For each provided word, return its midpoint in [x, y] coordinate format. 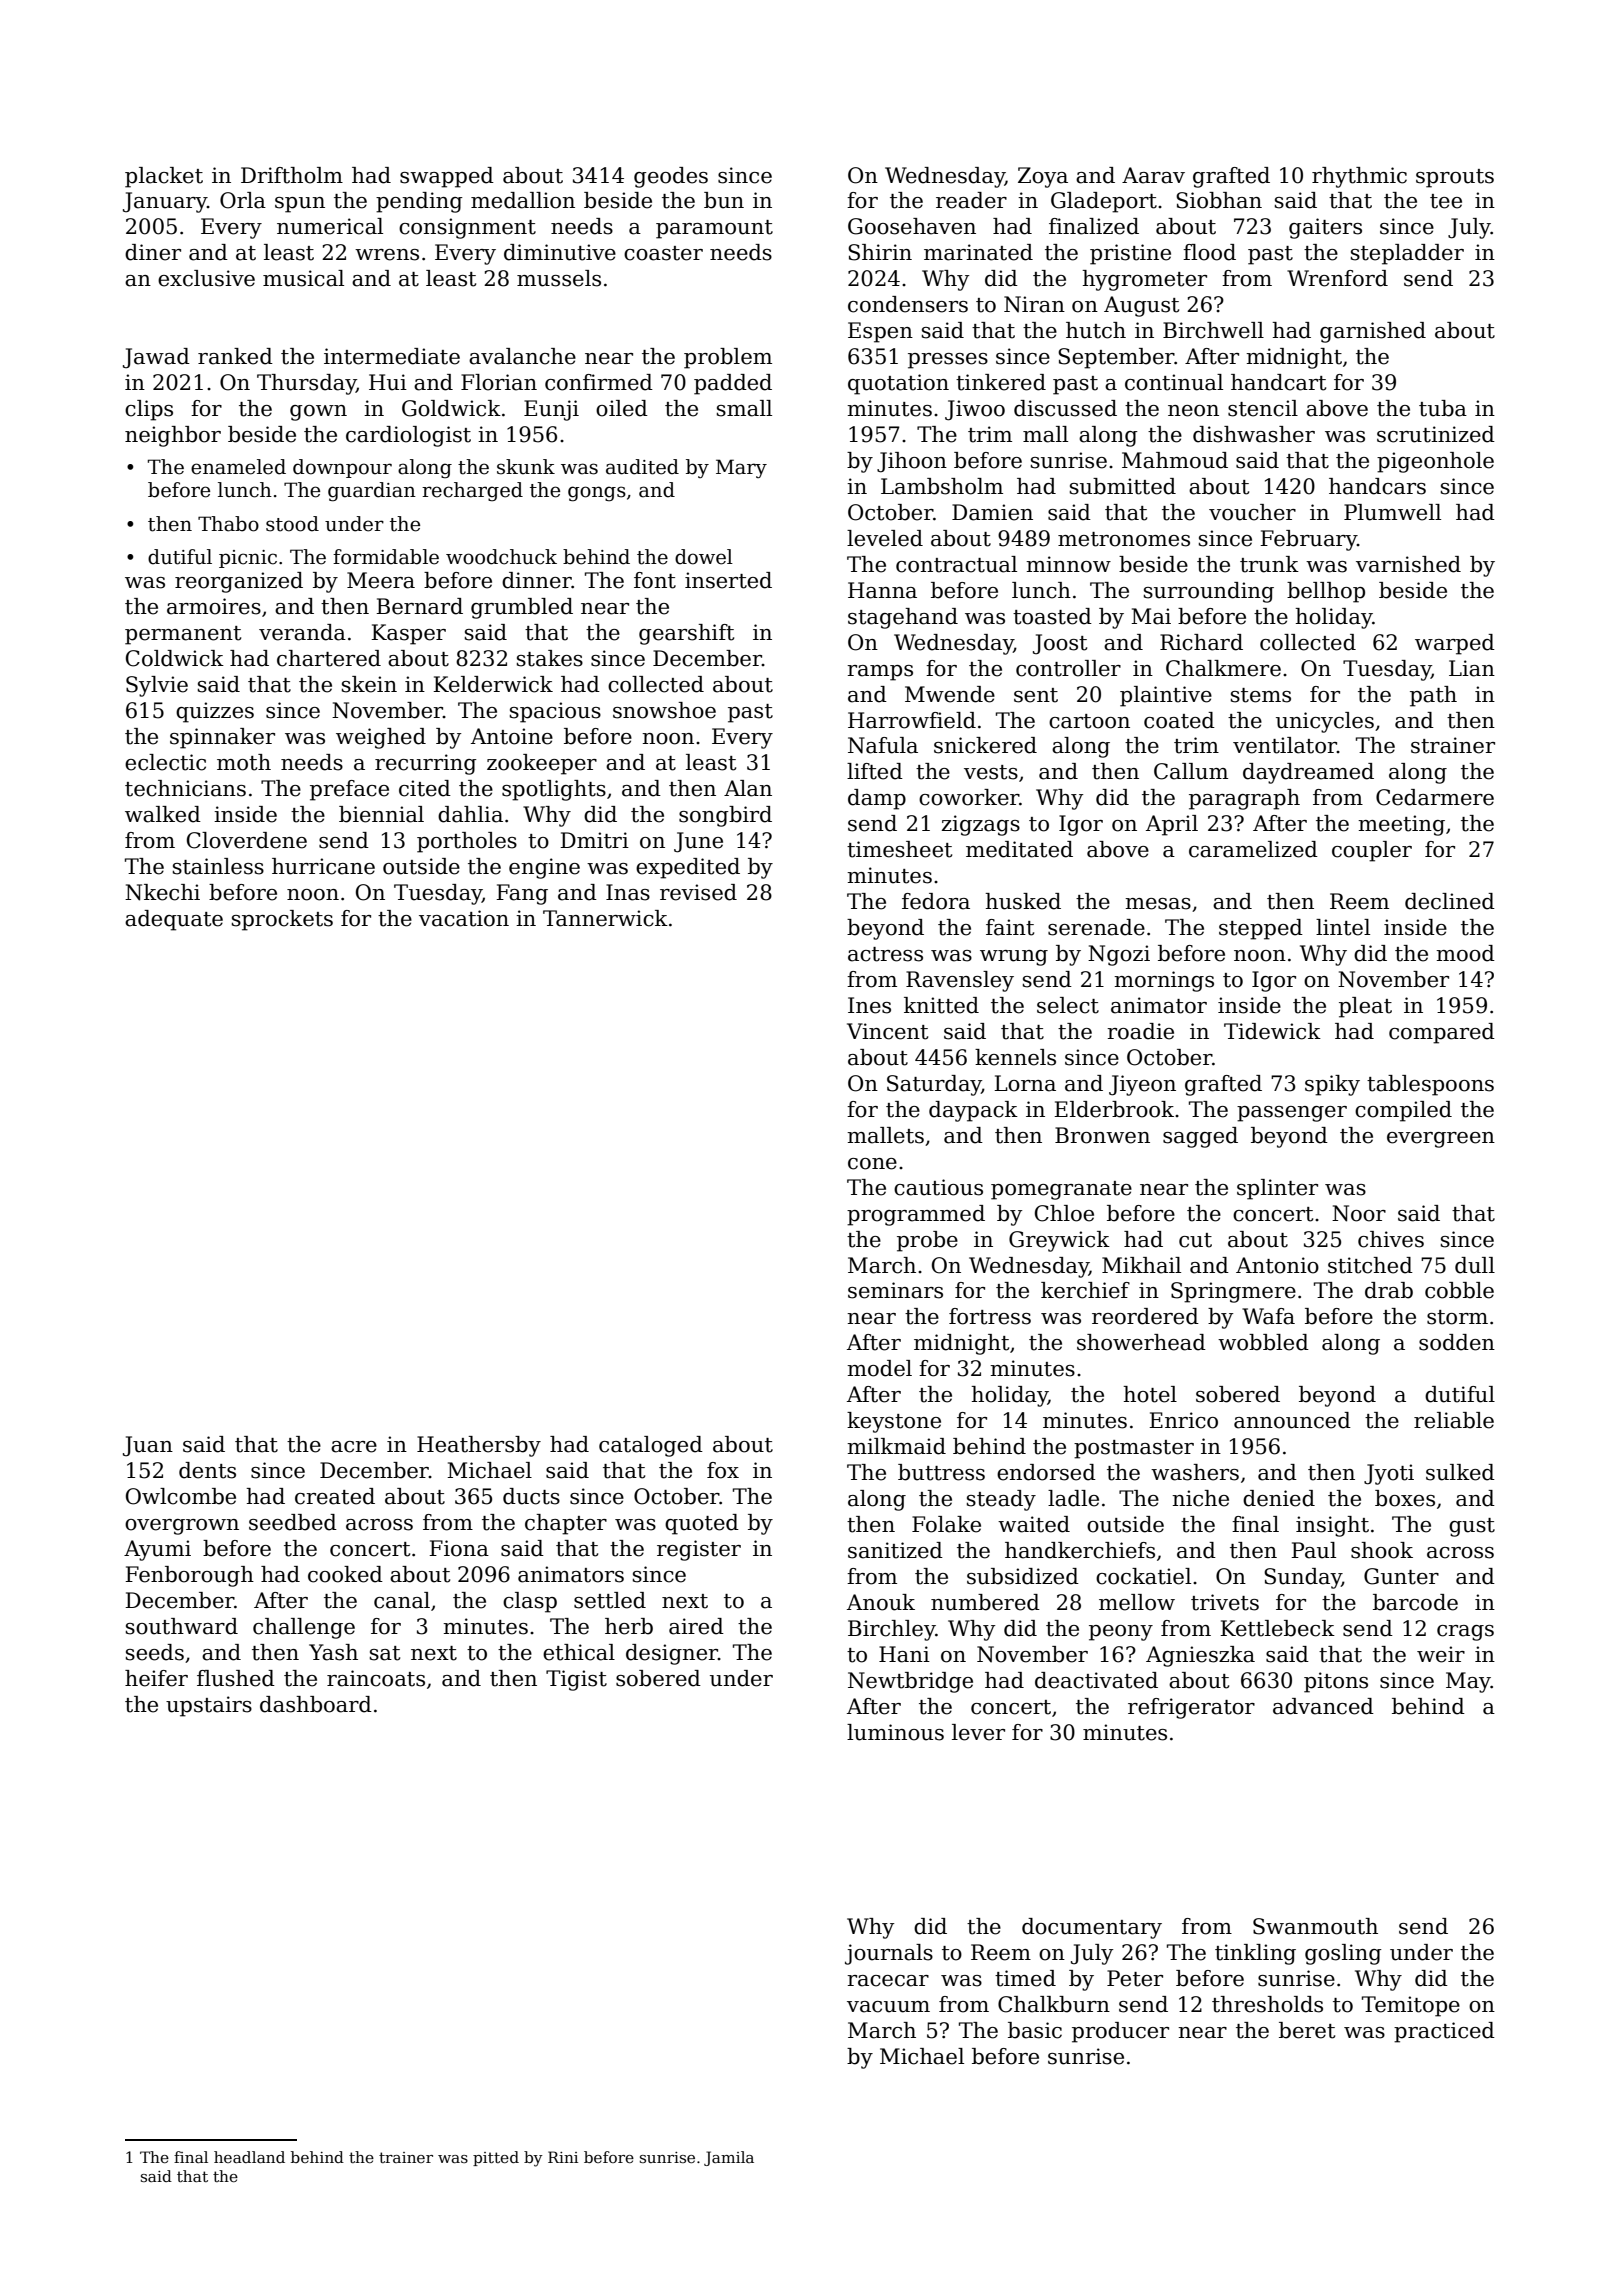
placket [164, 177]
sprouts [1455, 178]
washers [1195, 1472]
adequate [174, 920]
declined [1450, 901]
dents [207, 1470]
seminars [895, 1290]
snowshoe [664, 710]
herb [629, 1626]
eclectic [165, 762]
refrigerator [1191, 1708]
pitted [496, 2158]
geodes [671, 177]
